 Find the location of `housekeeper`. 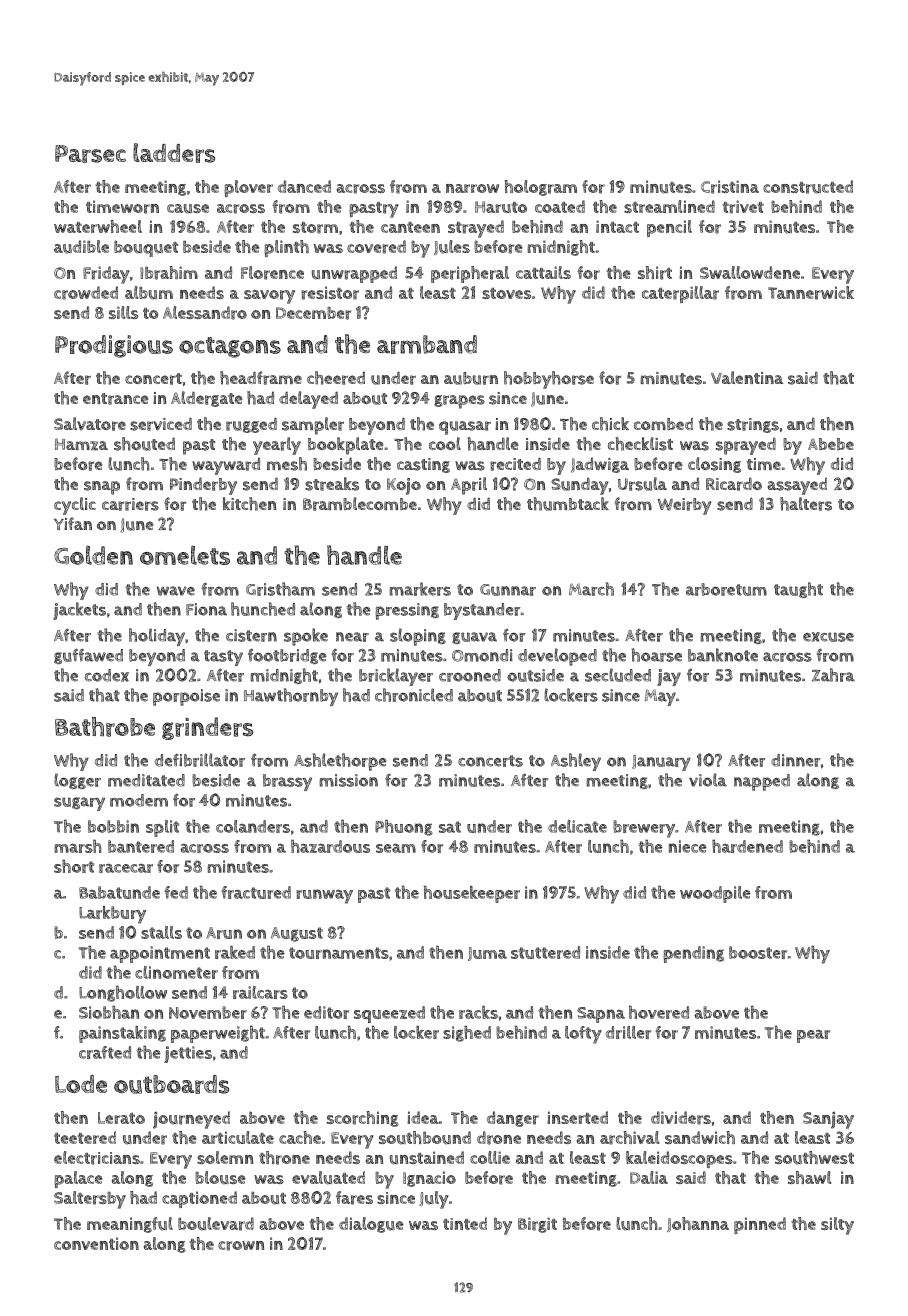

housekeeper is located at coordinates (472, 894).
